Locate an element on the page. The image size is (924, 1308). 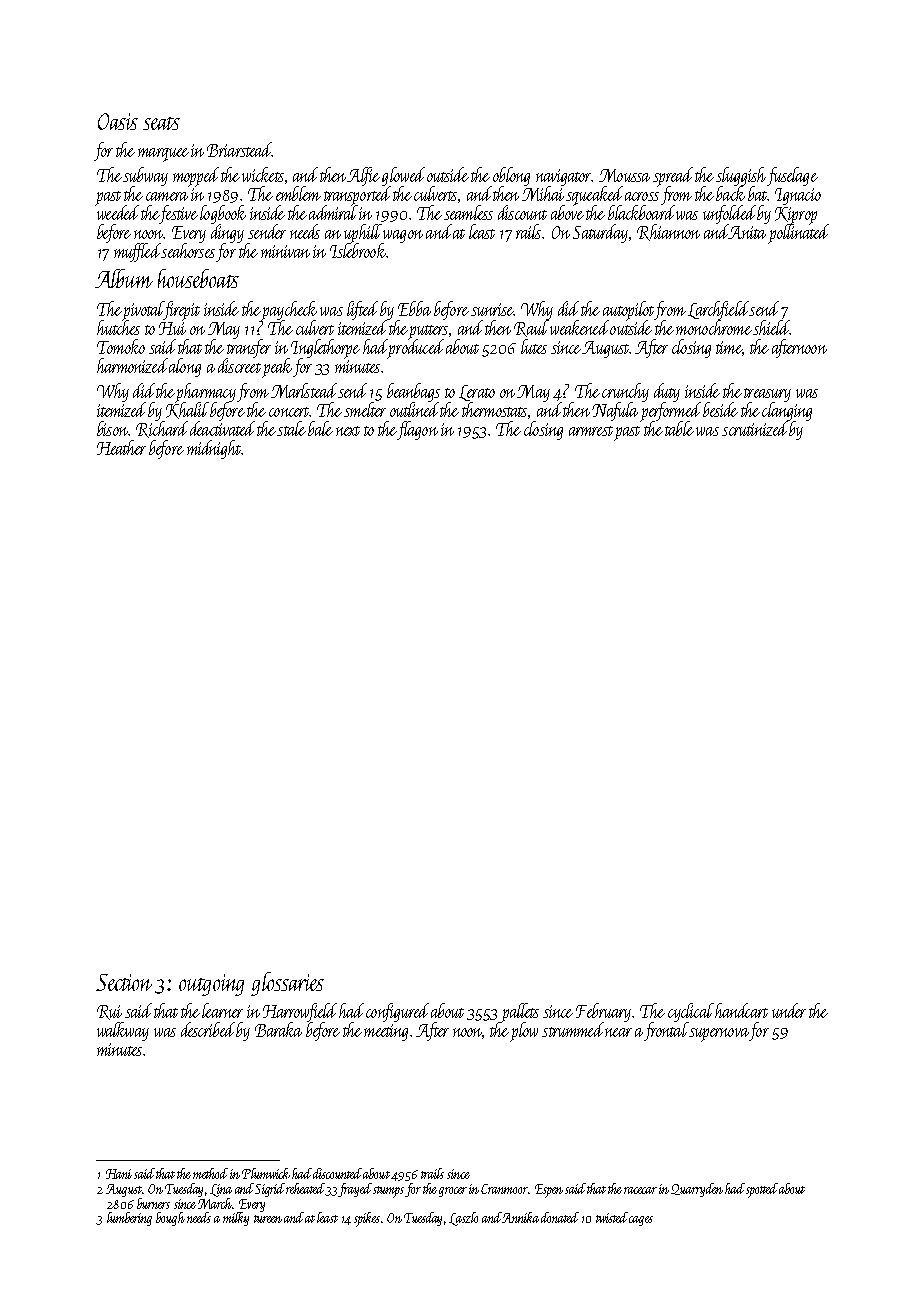
oblong is located at coordinates (511, 176).
